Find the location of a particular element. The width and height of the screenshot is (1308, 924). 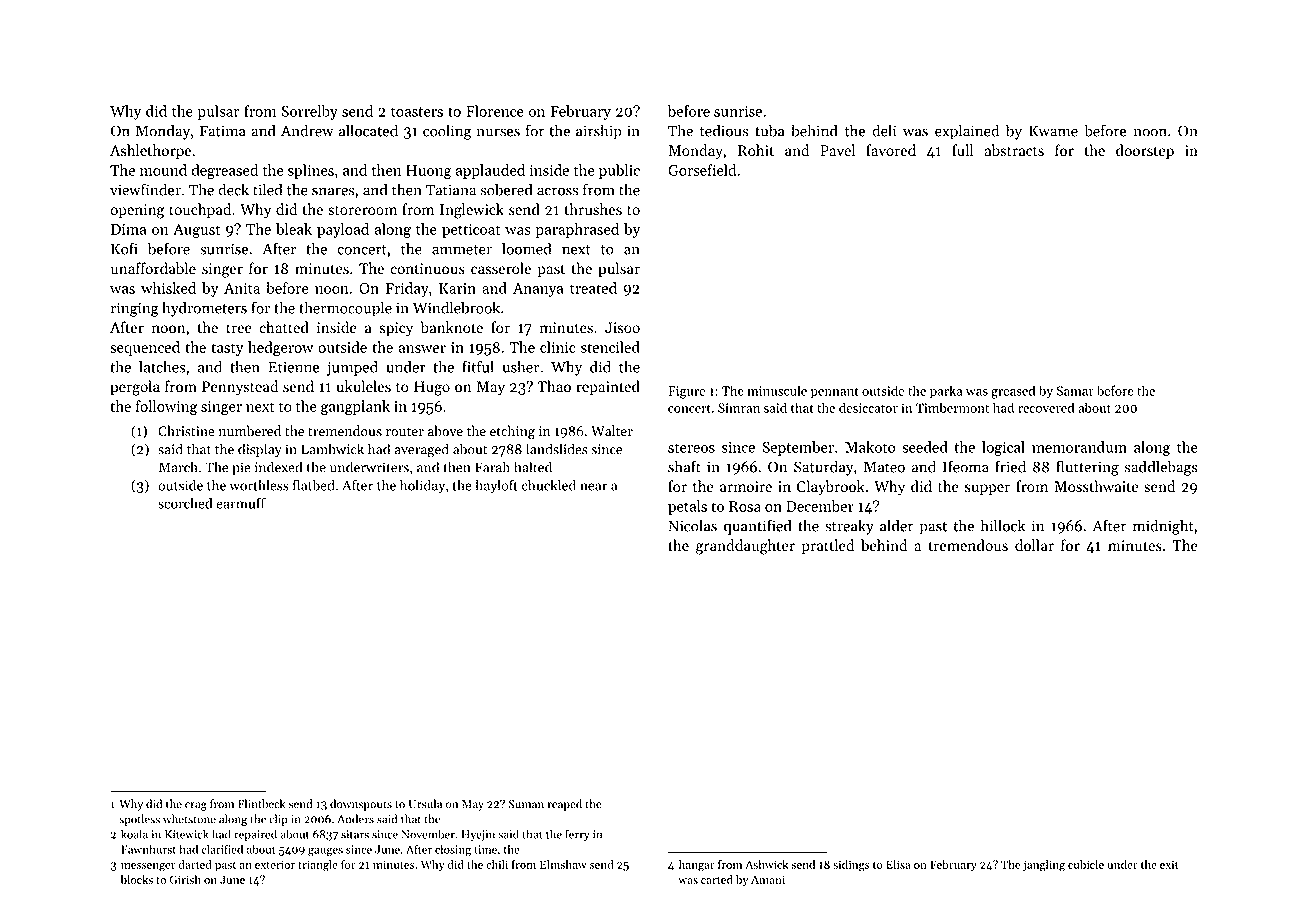

explained is located at coordinates (967, 132).
